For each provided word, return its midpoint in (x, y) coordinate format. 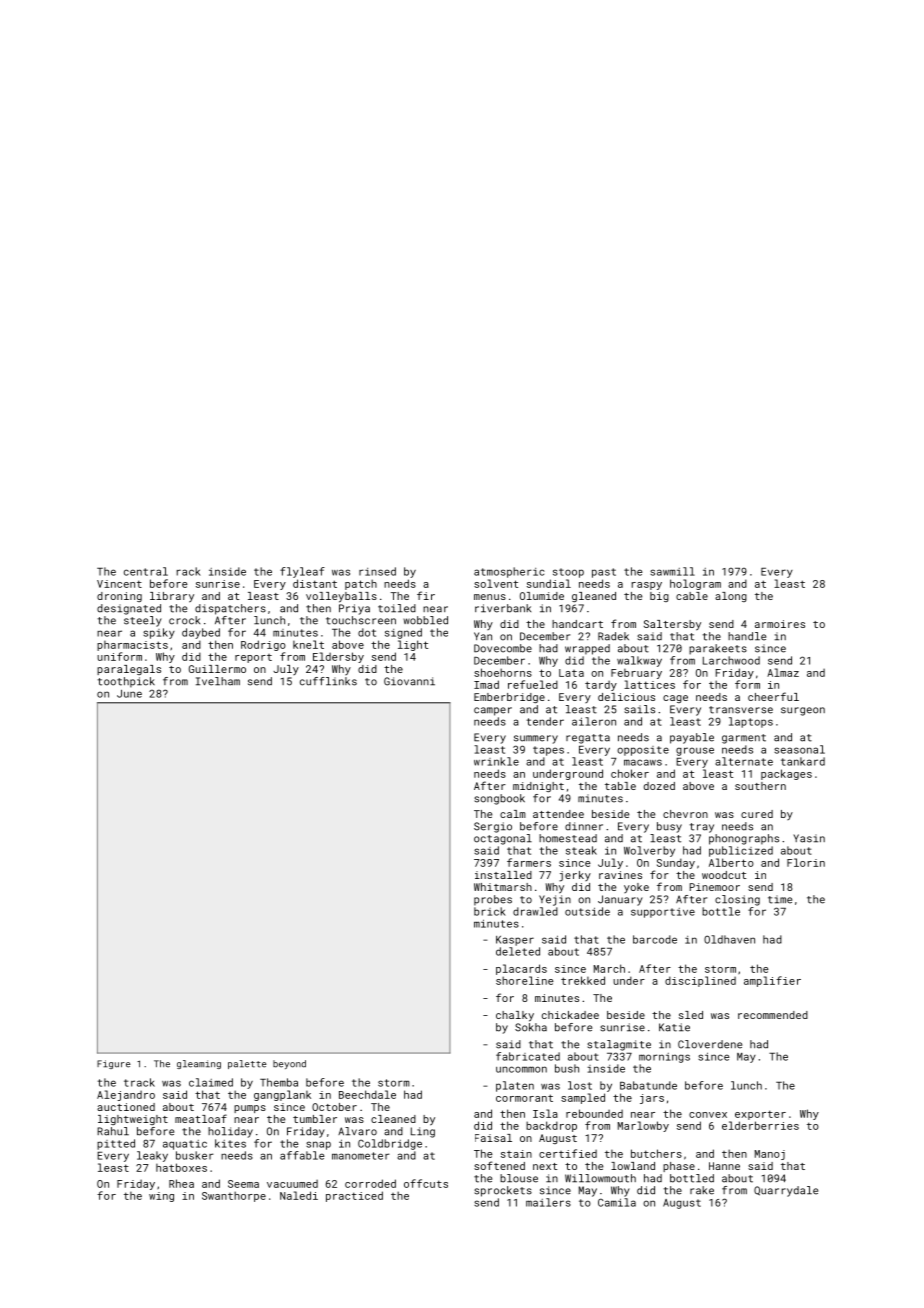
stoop (568, 573)
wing (161, 1197)
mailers (548, 1202)
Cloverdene (710, 1044)
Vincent (119, 584)
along (731, 597)
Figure (114, 1064)
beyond (289, 1064)
